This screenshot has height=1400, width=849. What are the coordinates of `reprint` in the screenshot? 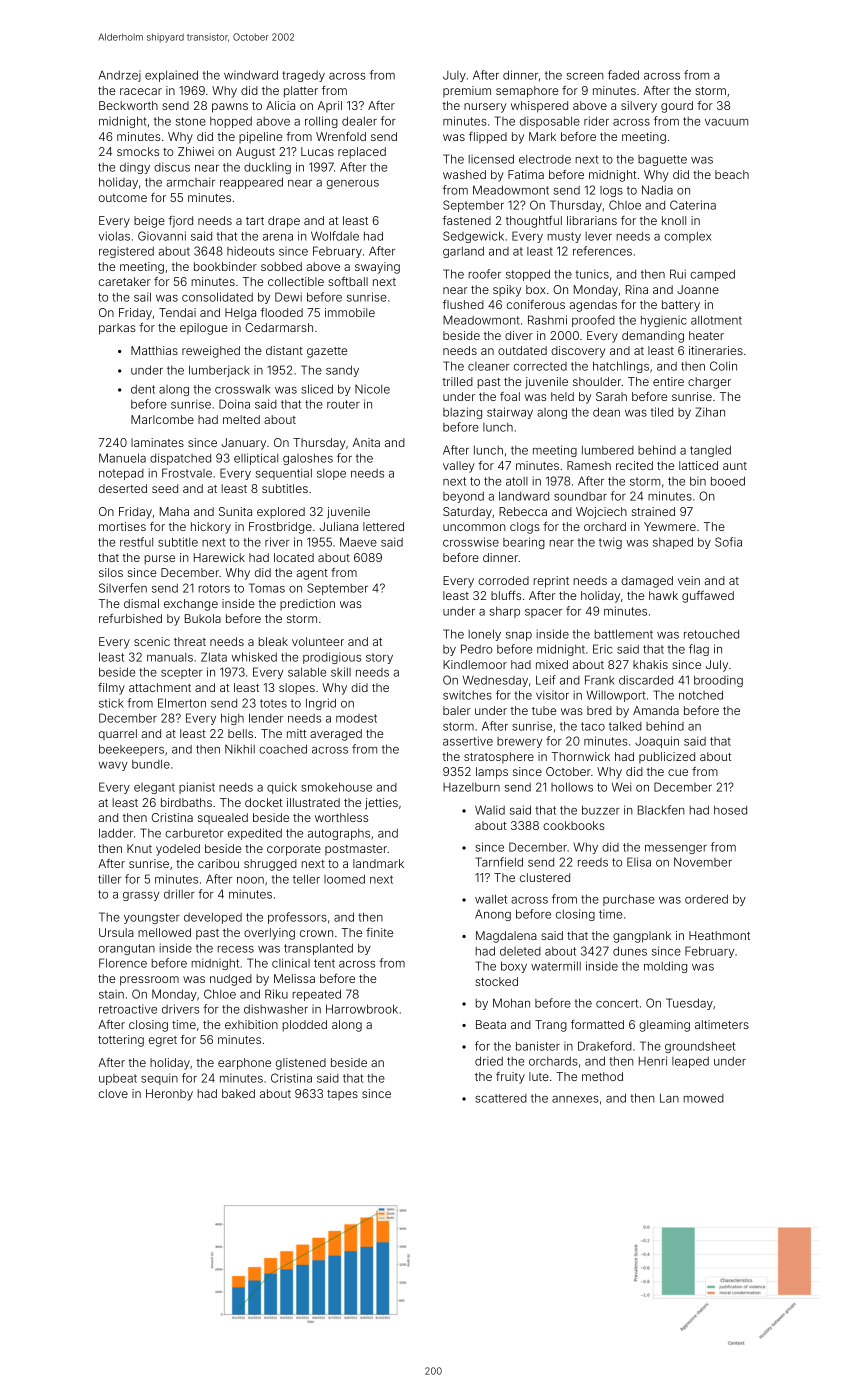 It's located at (551, 582).
